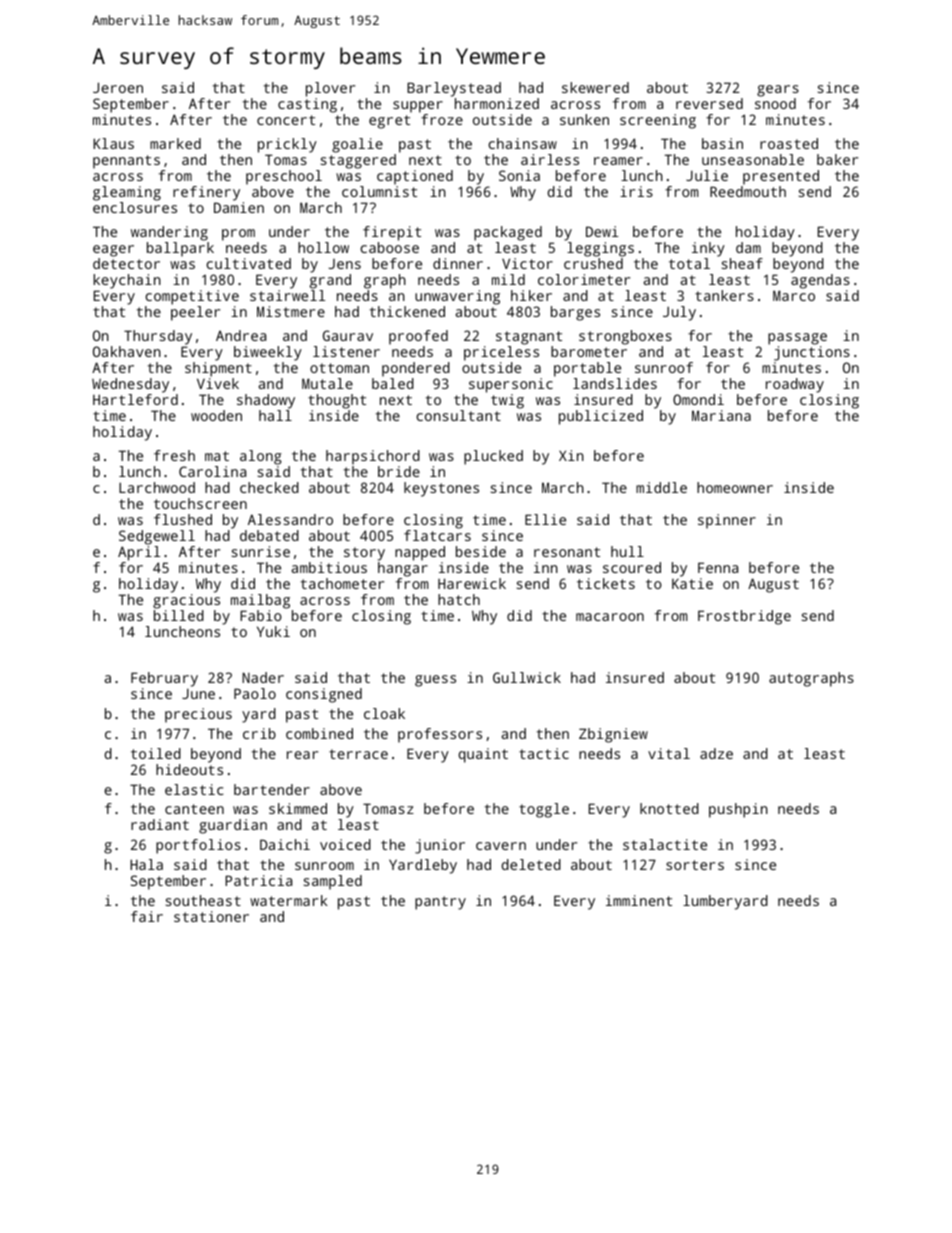 Image resolution: width=952 pixels, height=1233 pixels. I want to click on Hala, so click(146, 864).
